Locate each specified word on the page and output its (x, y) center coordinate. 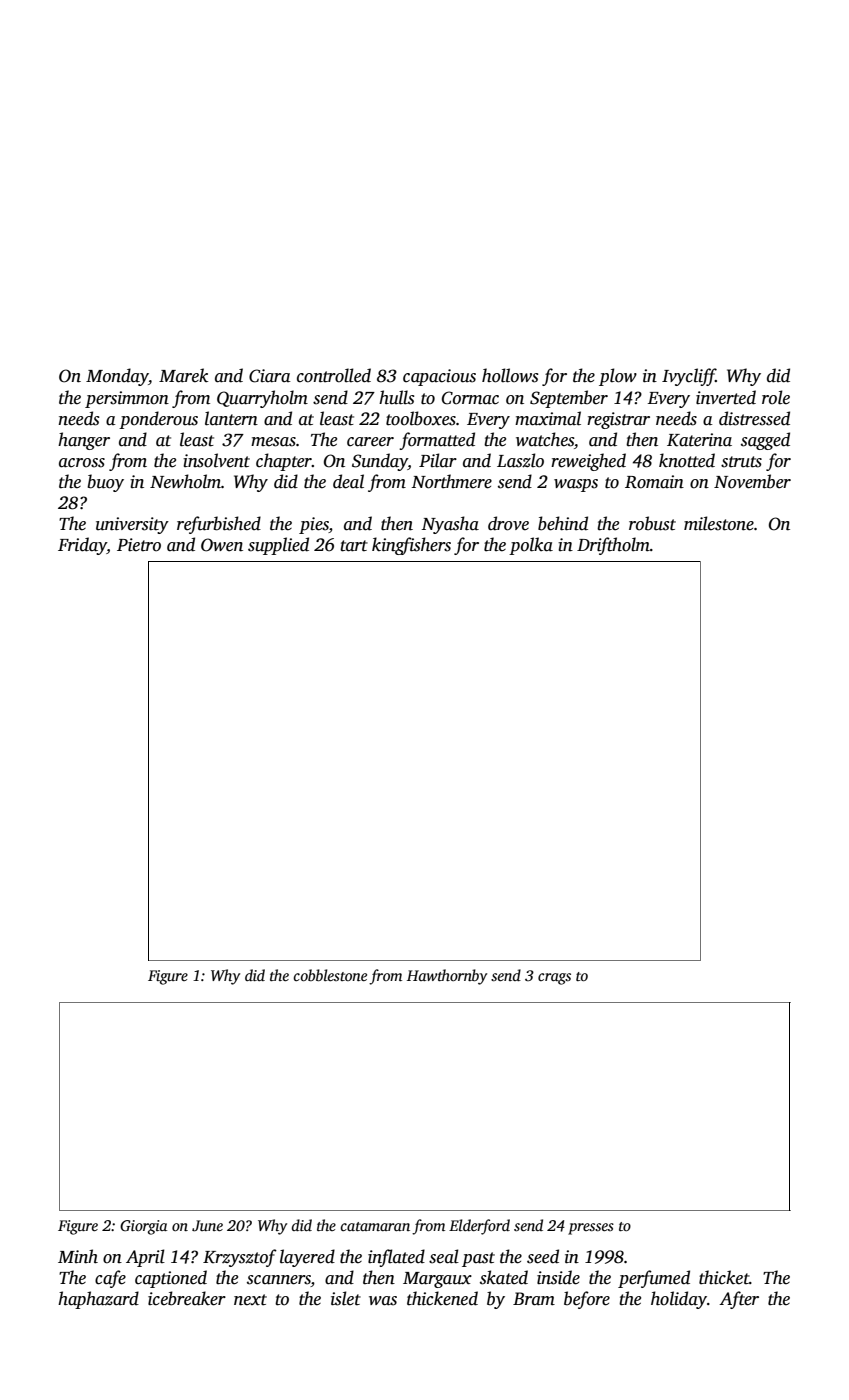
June (207, 1226)
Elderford (479, 1227)
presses (591, 1229)
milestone (719, 523)
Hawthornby (447, 977)
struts (741, 462)
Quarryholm (262, 399)
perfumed (654, 1279)
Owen (222, 545)
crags (554, 979)
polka (531, 546)
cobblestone (330, 975)
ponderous (158, 420)
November (752, 481)
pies (314, 525)
